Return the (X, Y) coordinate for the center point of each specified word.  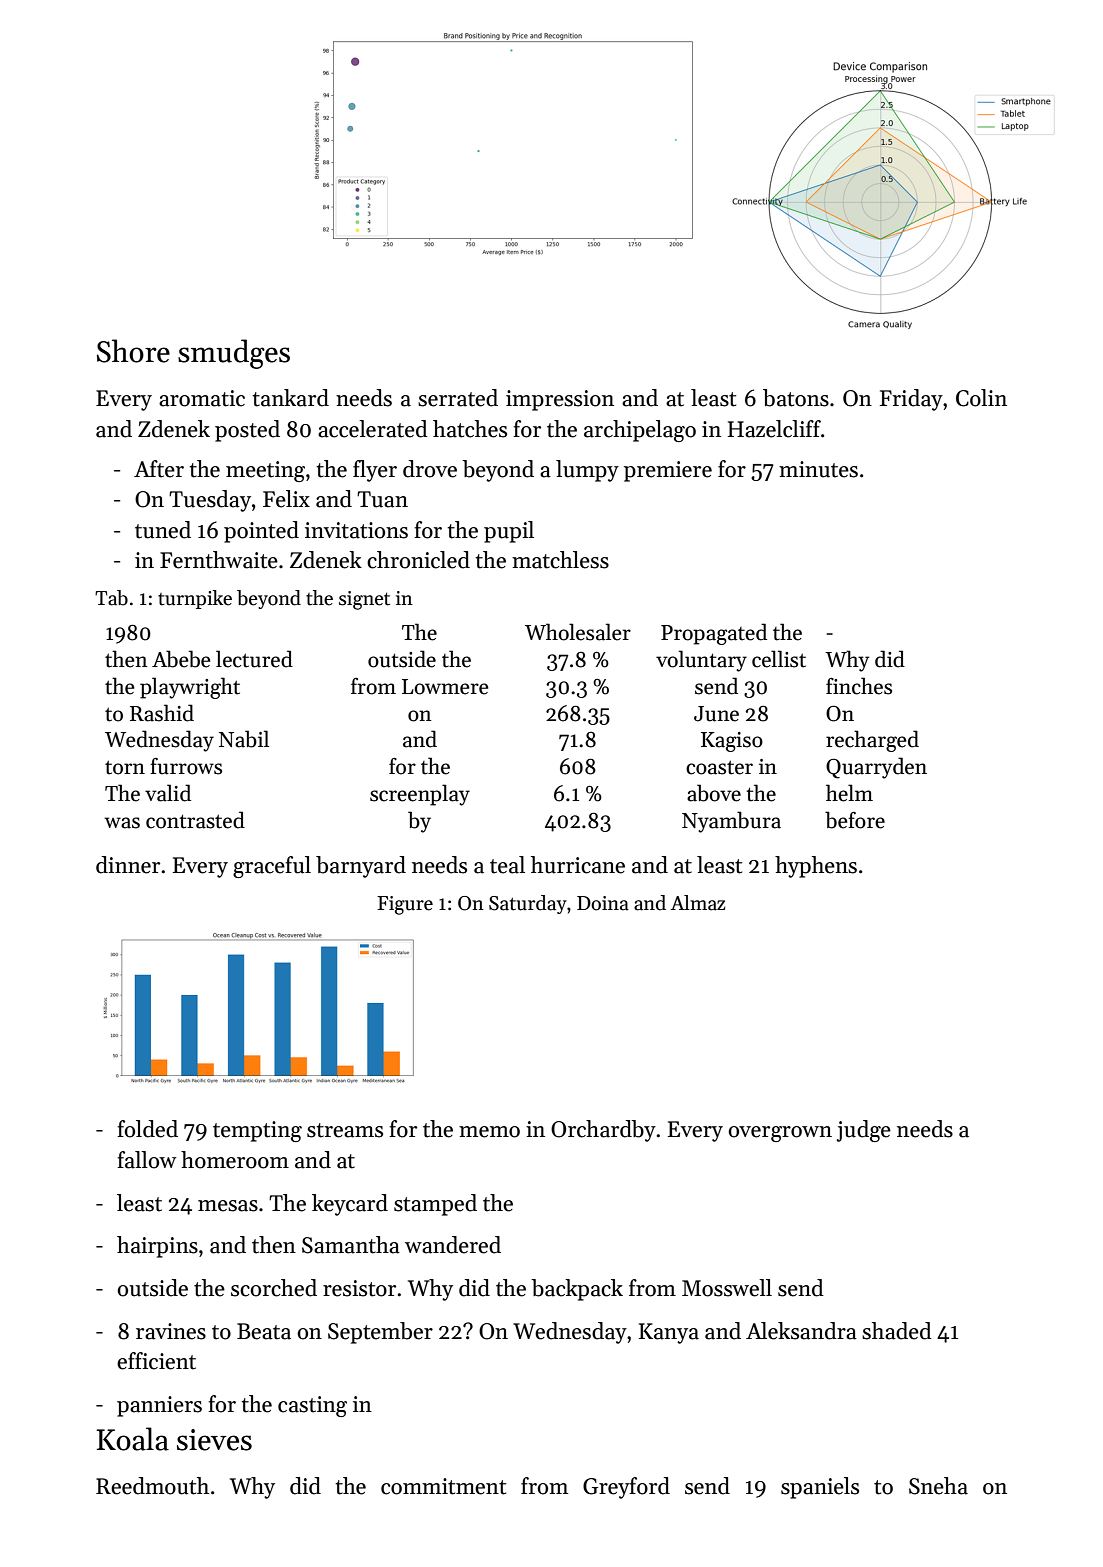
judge (863, 1131)
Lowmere (445, 687)
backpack (577, 1290)
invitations (356, 530)
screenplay (420, 795)
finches (859, 686)
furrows (186, 766)
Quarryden (876, 768)
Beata (264, 1331)
